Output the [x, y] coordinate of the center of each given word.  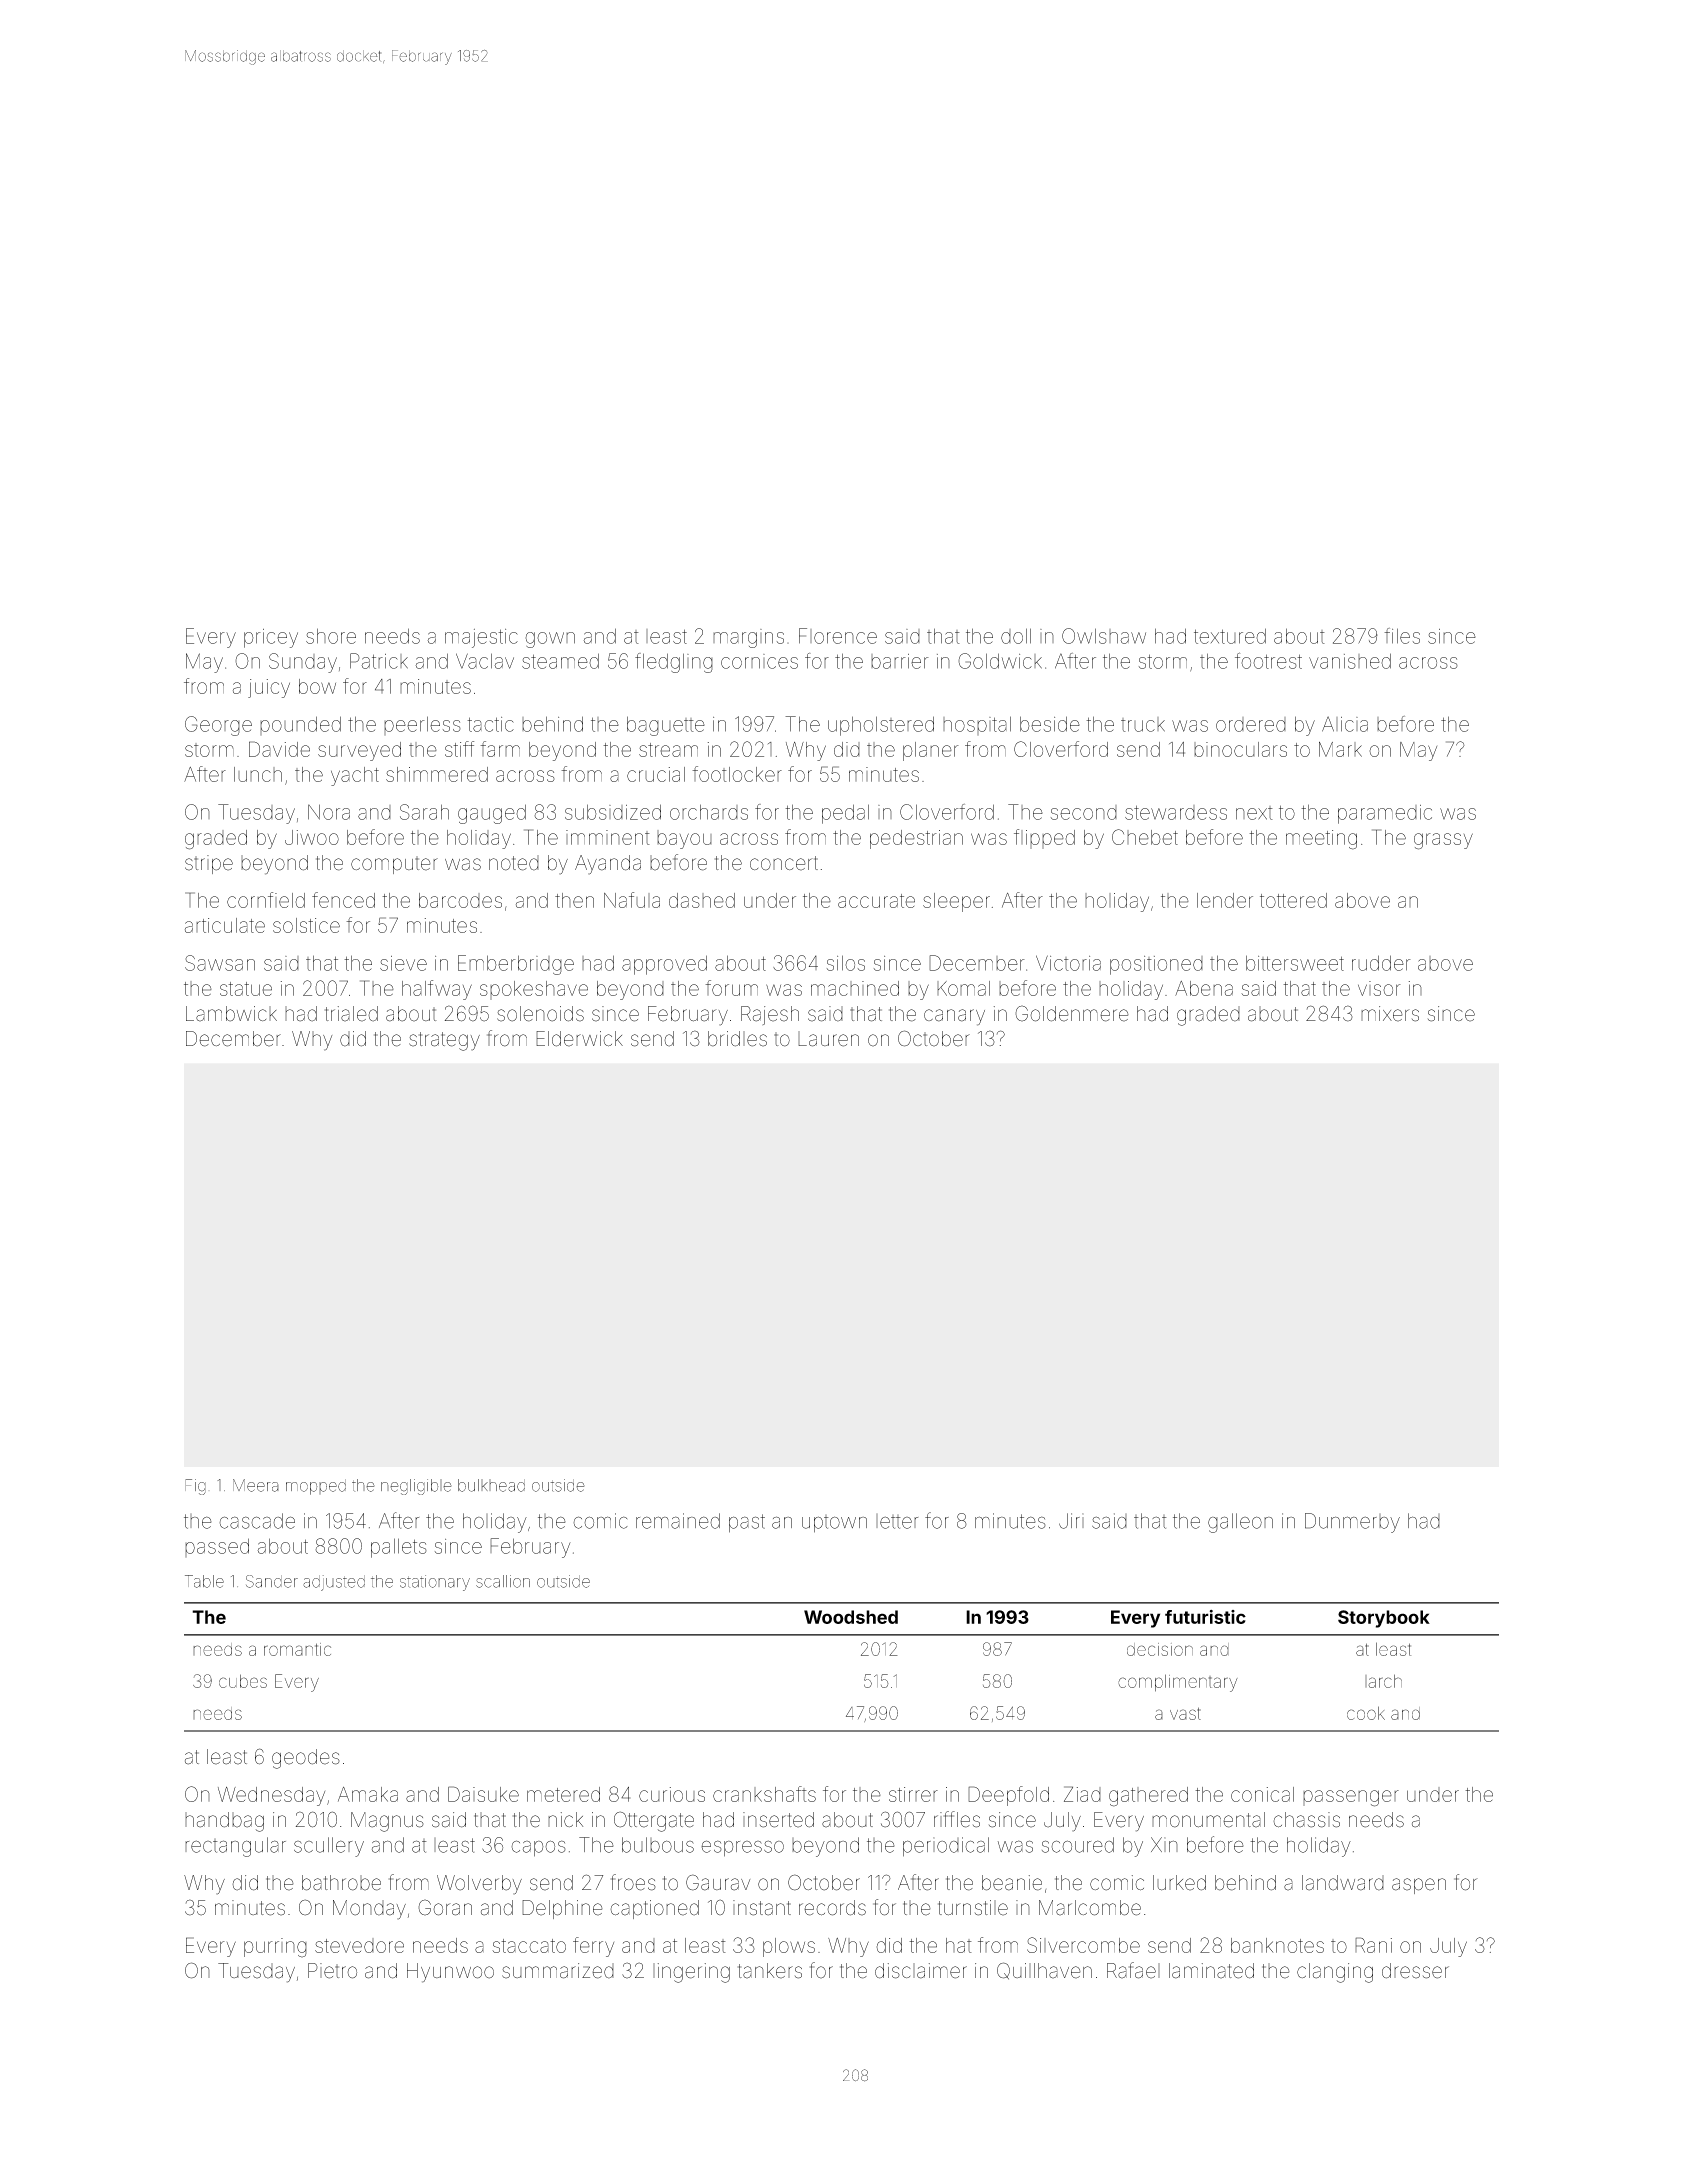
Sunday [303, 663]
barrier [900, 661]
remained [678, 1521]
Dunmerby [1352, 1523]
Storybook [1384, 1619]
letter [897, 1521]
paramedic [1385, 814]
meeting [1321, 840]
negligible [416, 1487]
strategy [444, 1041]
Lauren [828, 1039]
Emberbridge [516, 965]
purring [275, 1948]
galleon [1240, 1523]
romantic [297, 1649]
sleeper [956, 902]
